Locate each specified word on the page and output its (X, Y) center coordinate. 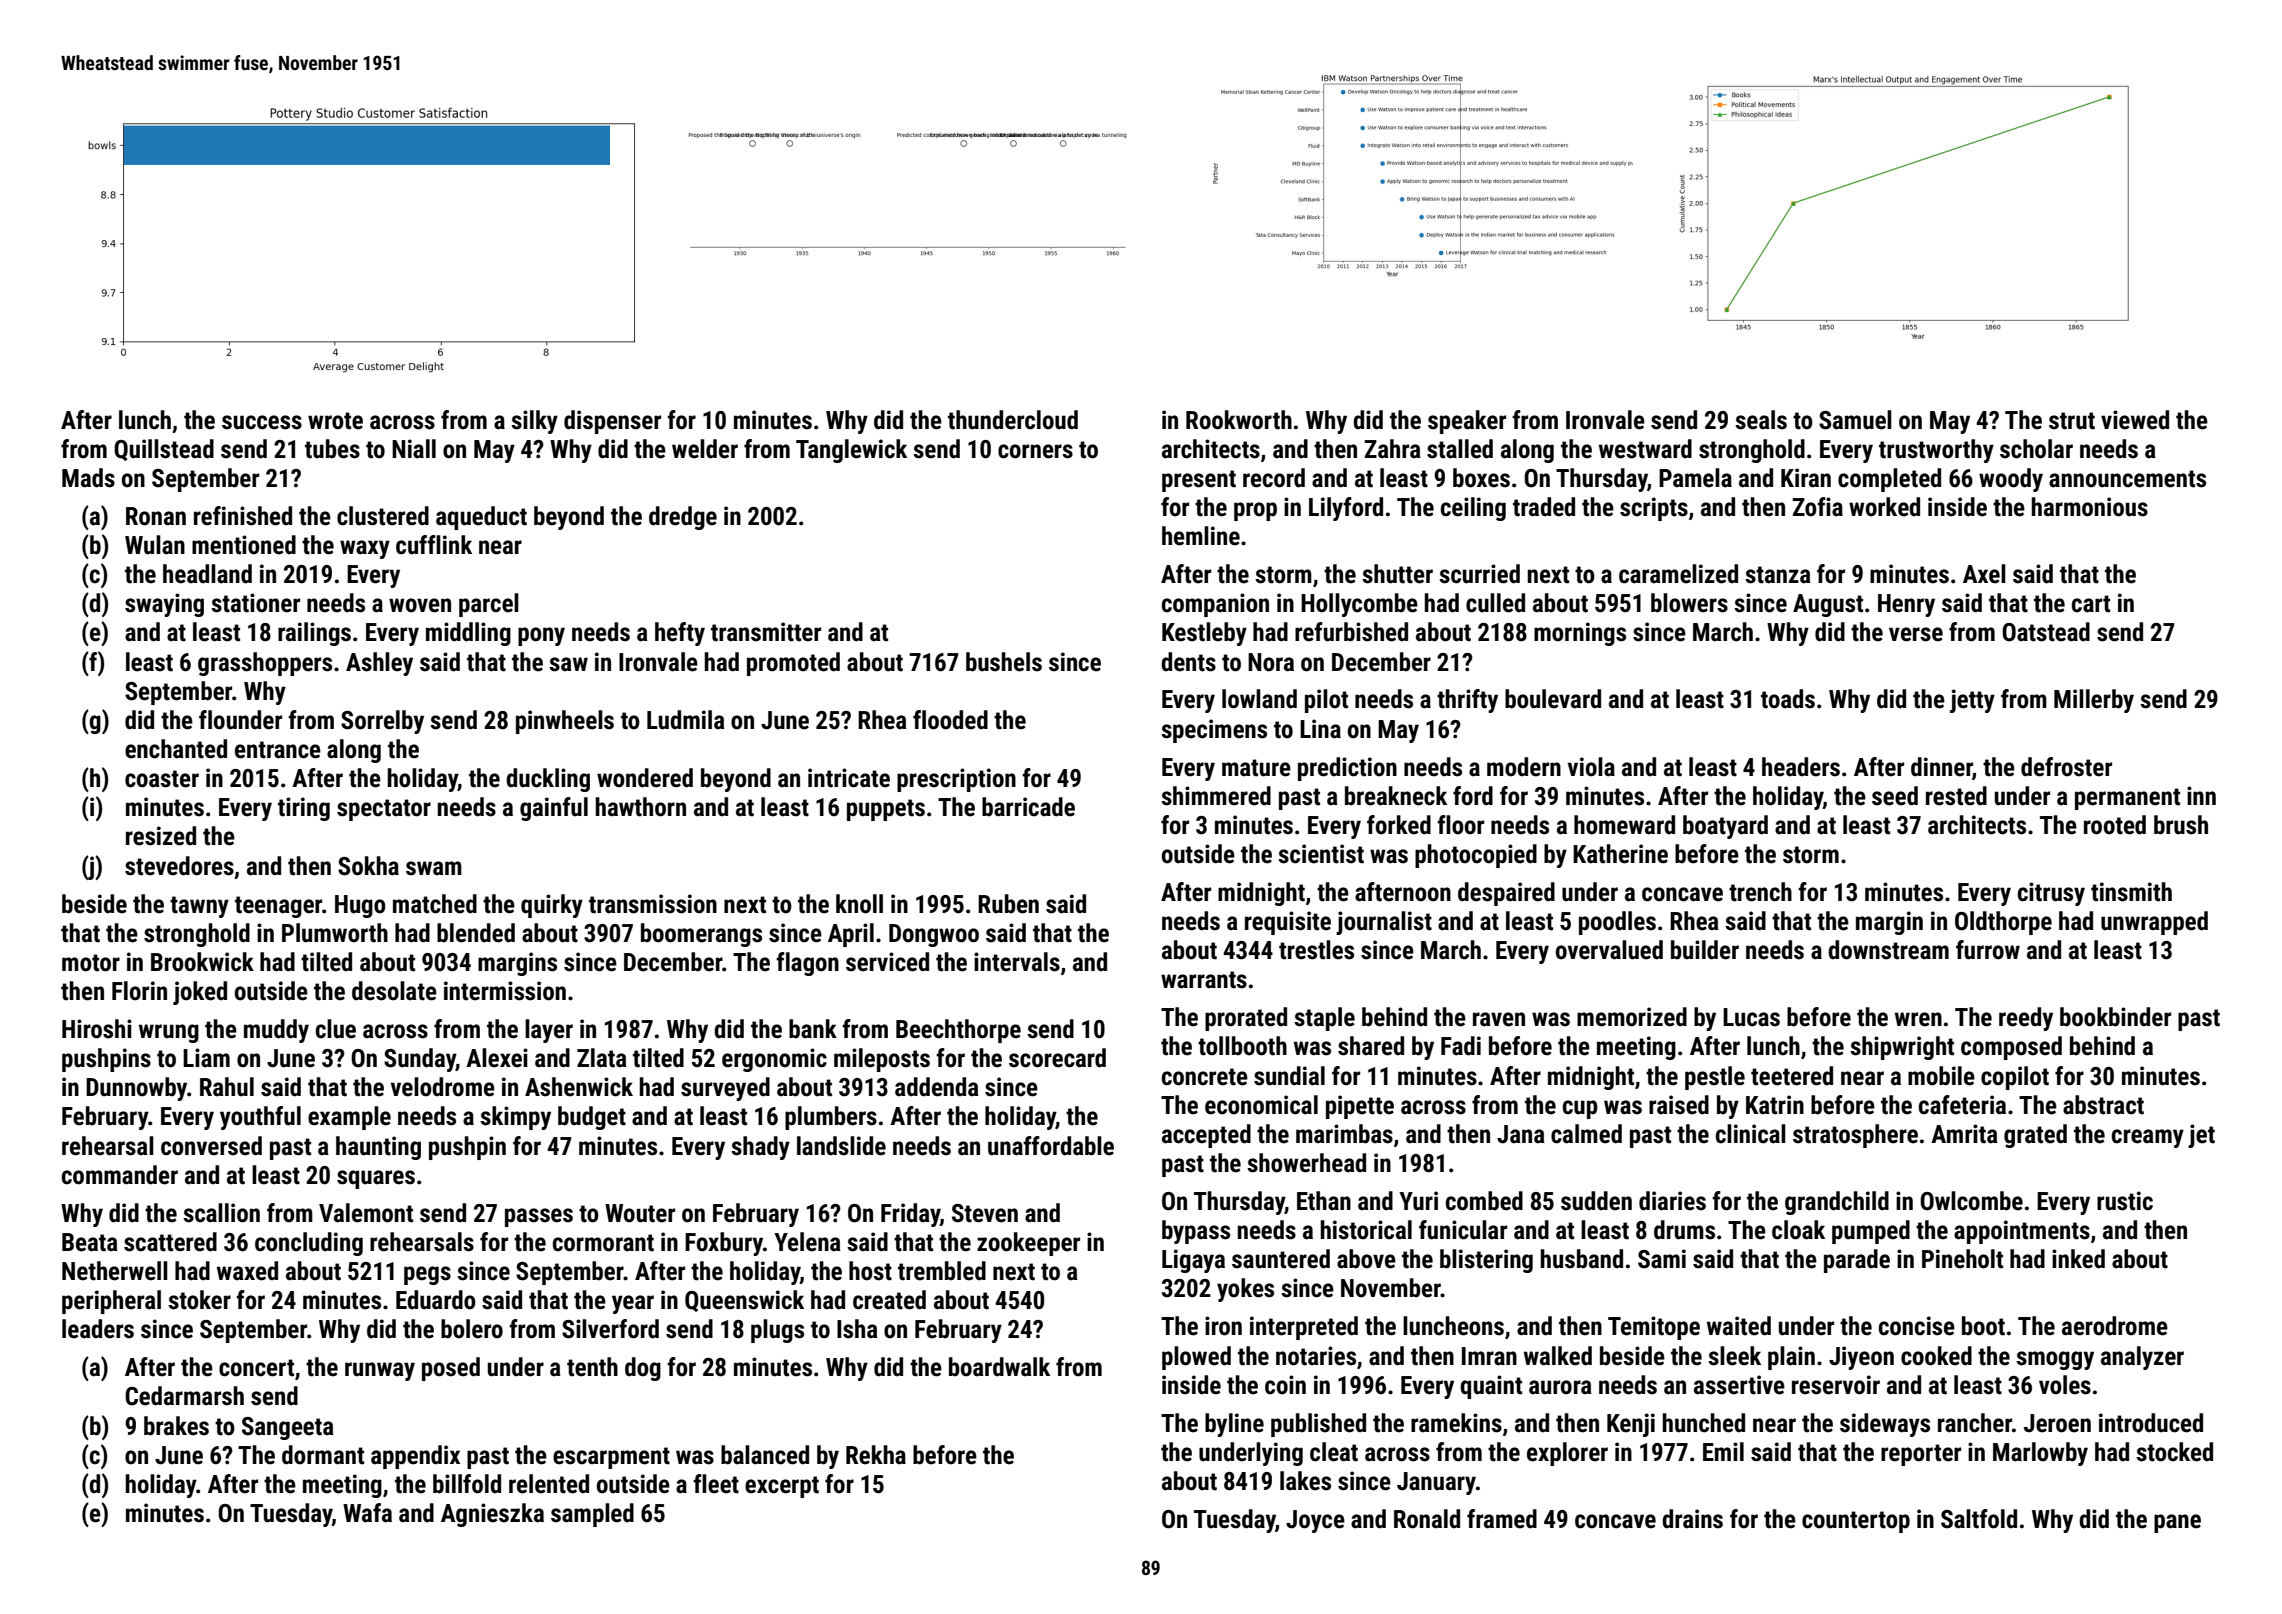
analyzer (2142, 1358)
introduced (2151, 1423)
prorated (1246, 1019)
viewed (2135, 420)
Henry (1906, 605)
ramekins (1456, 1423)
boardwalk (999, 1367)
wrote (335, 421)
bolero (472, 1329)
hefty (680, 634)
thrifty (1467, 701)
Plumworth (335, 933)
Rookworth (1239, 420)
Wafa (367, 1513)
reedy (2026, 1019)
